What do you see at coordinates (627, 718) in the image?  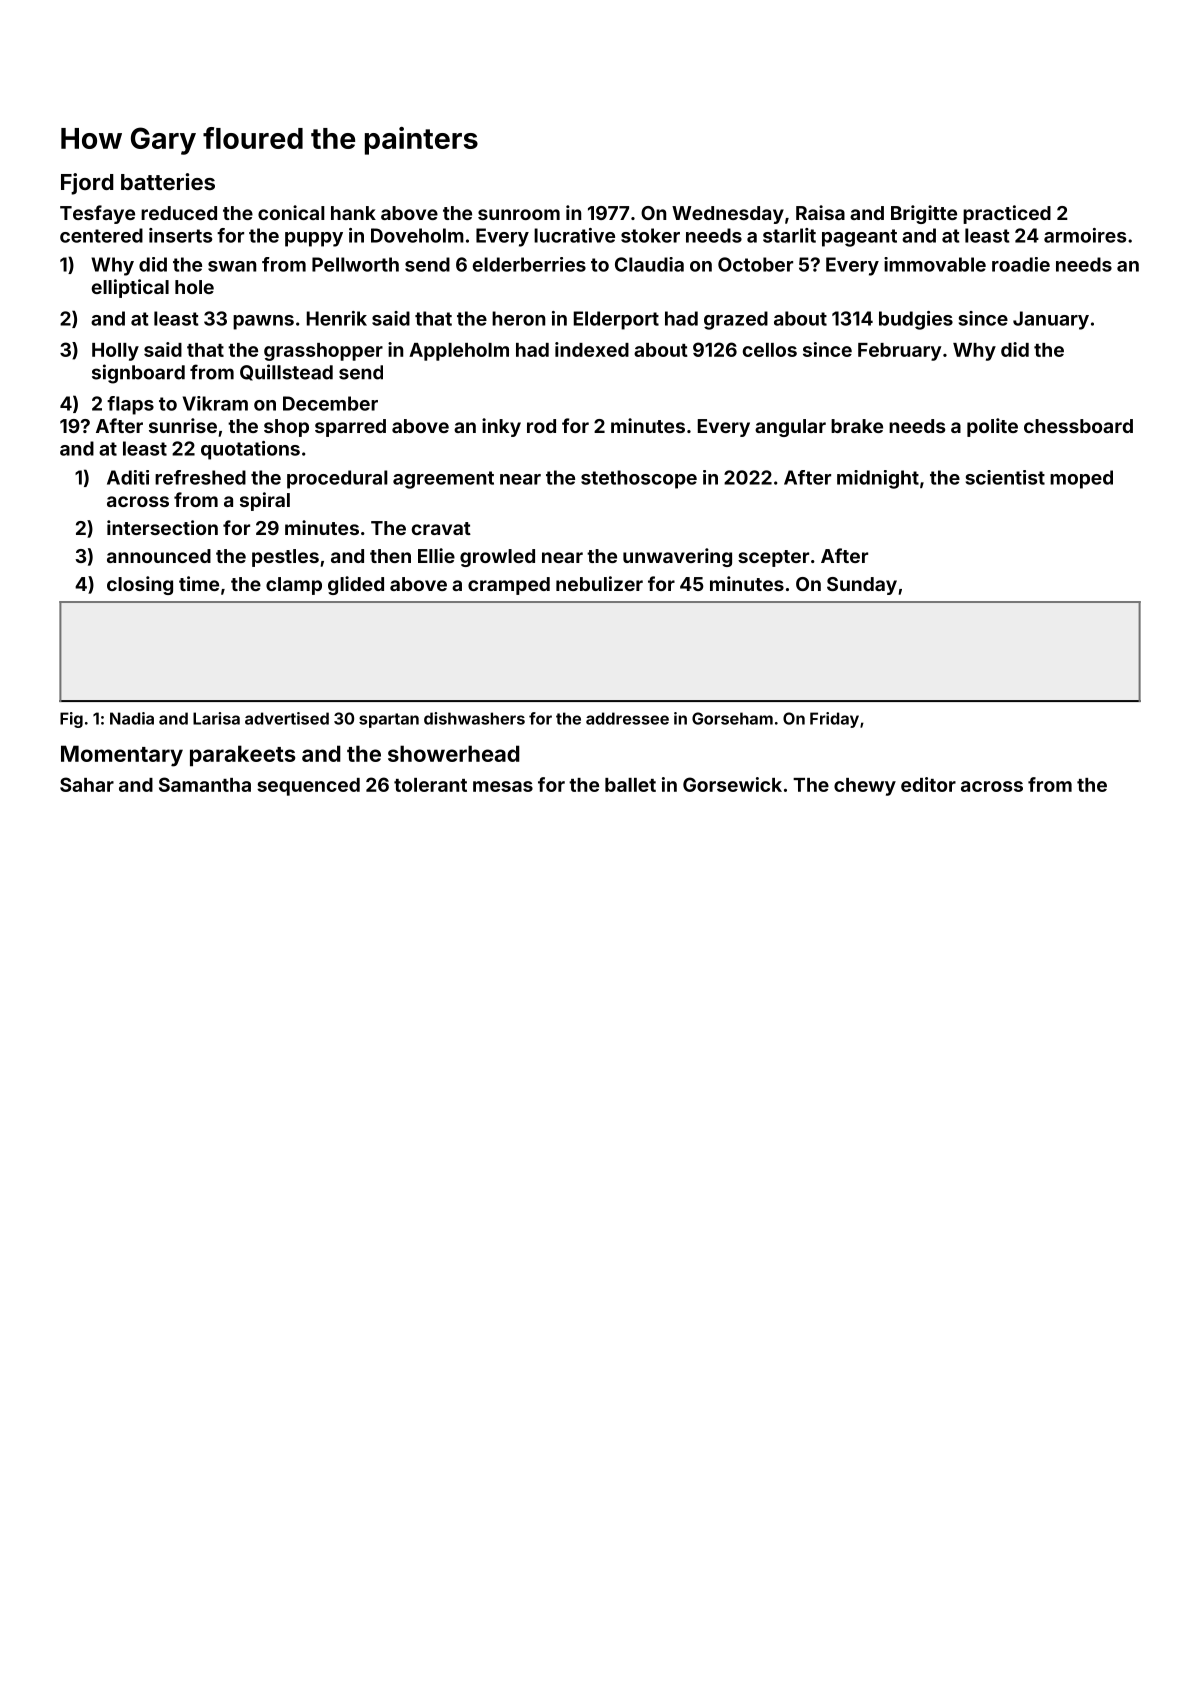 I see `addressee` at bounding box center [627, 718].
